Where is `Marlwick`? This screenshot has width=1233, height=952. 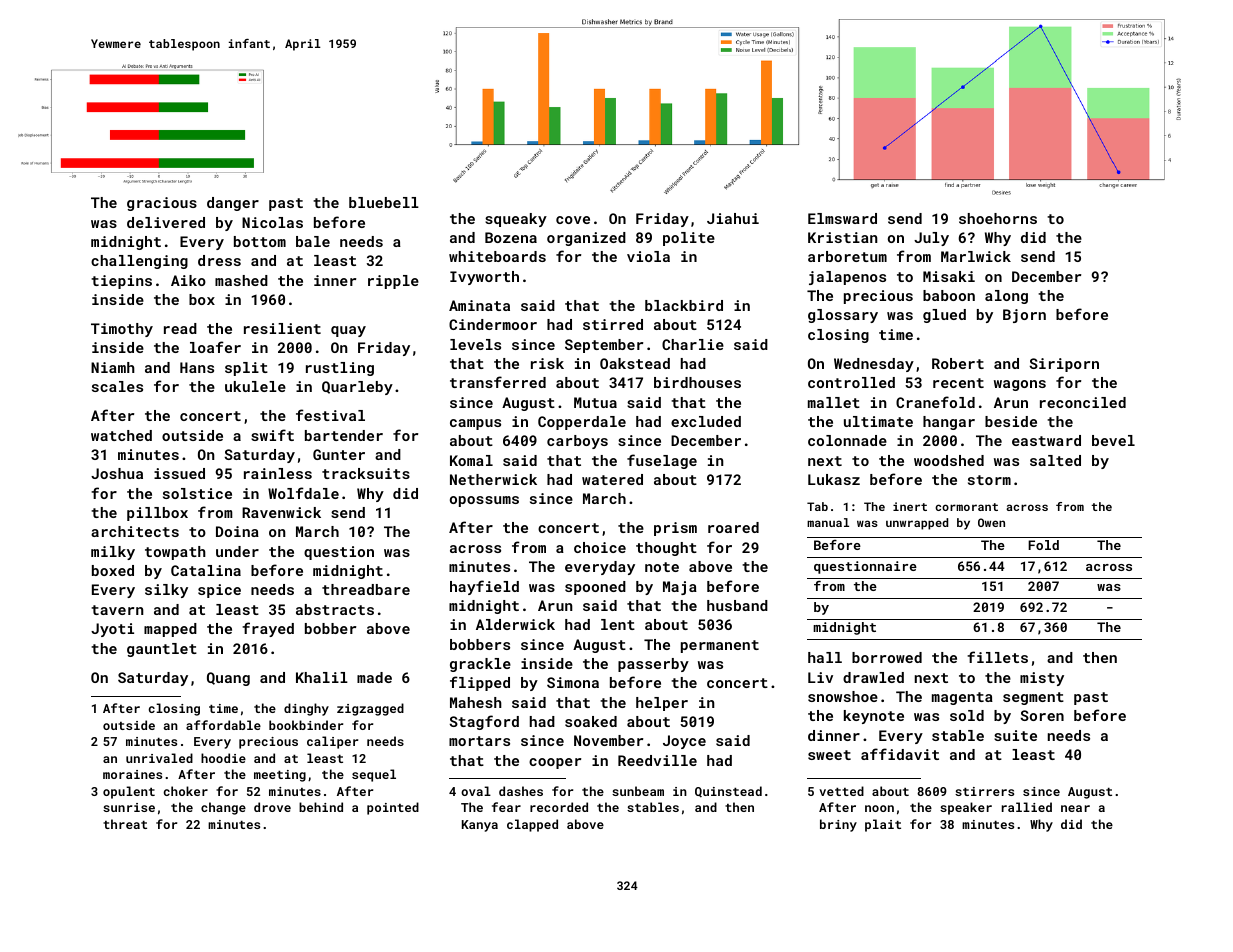
Marlwick is located at coordinates (976, 256).
